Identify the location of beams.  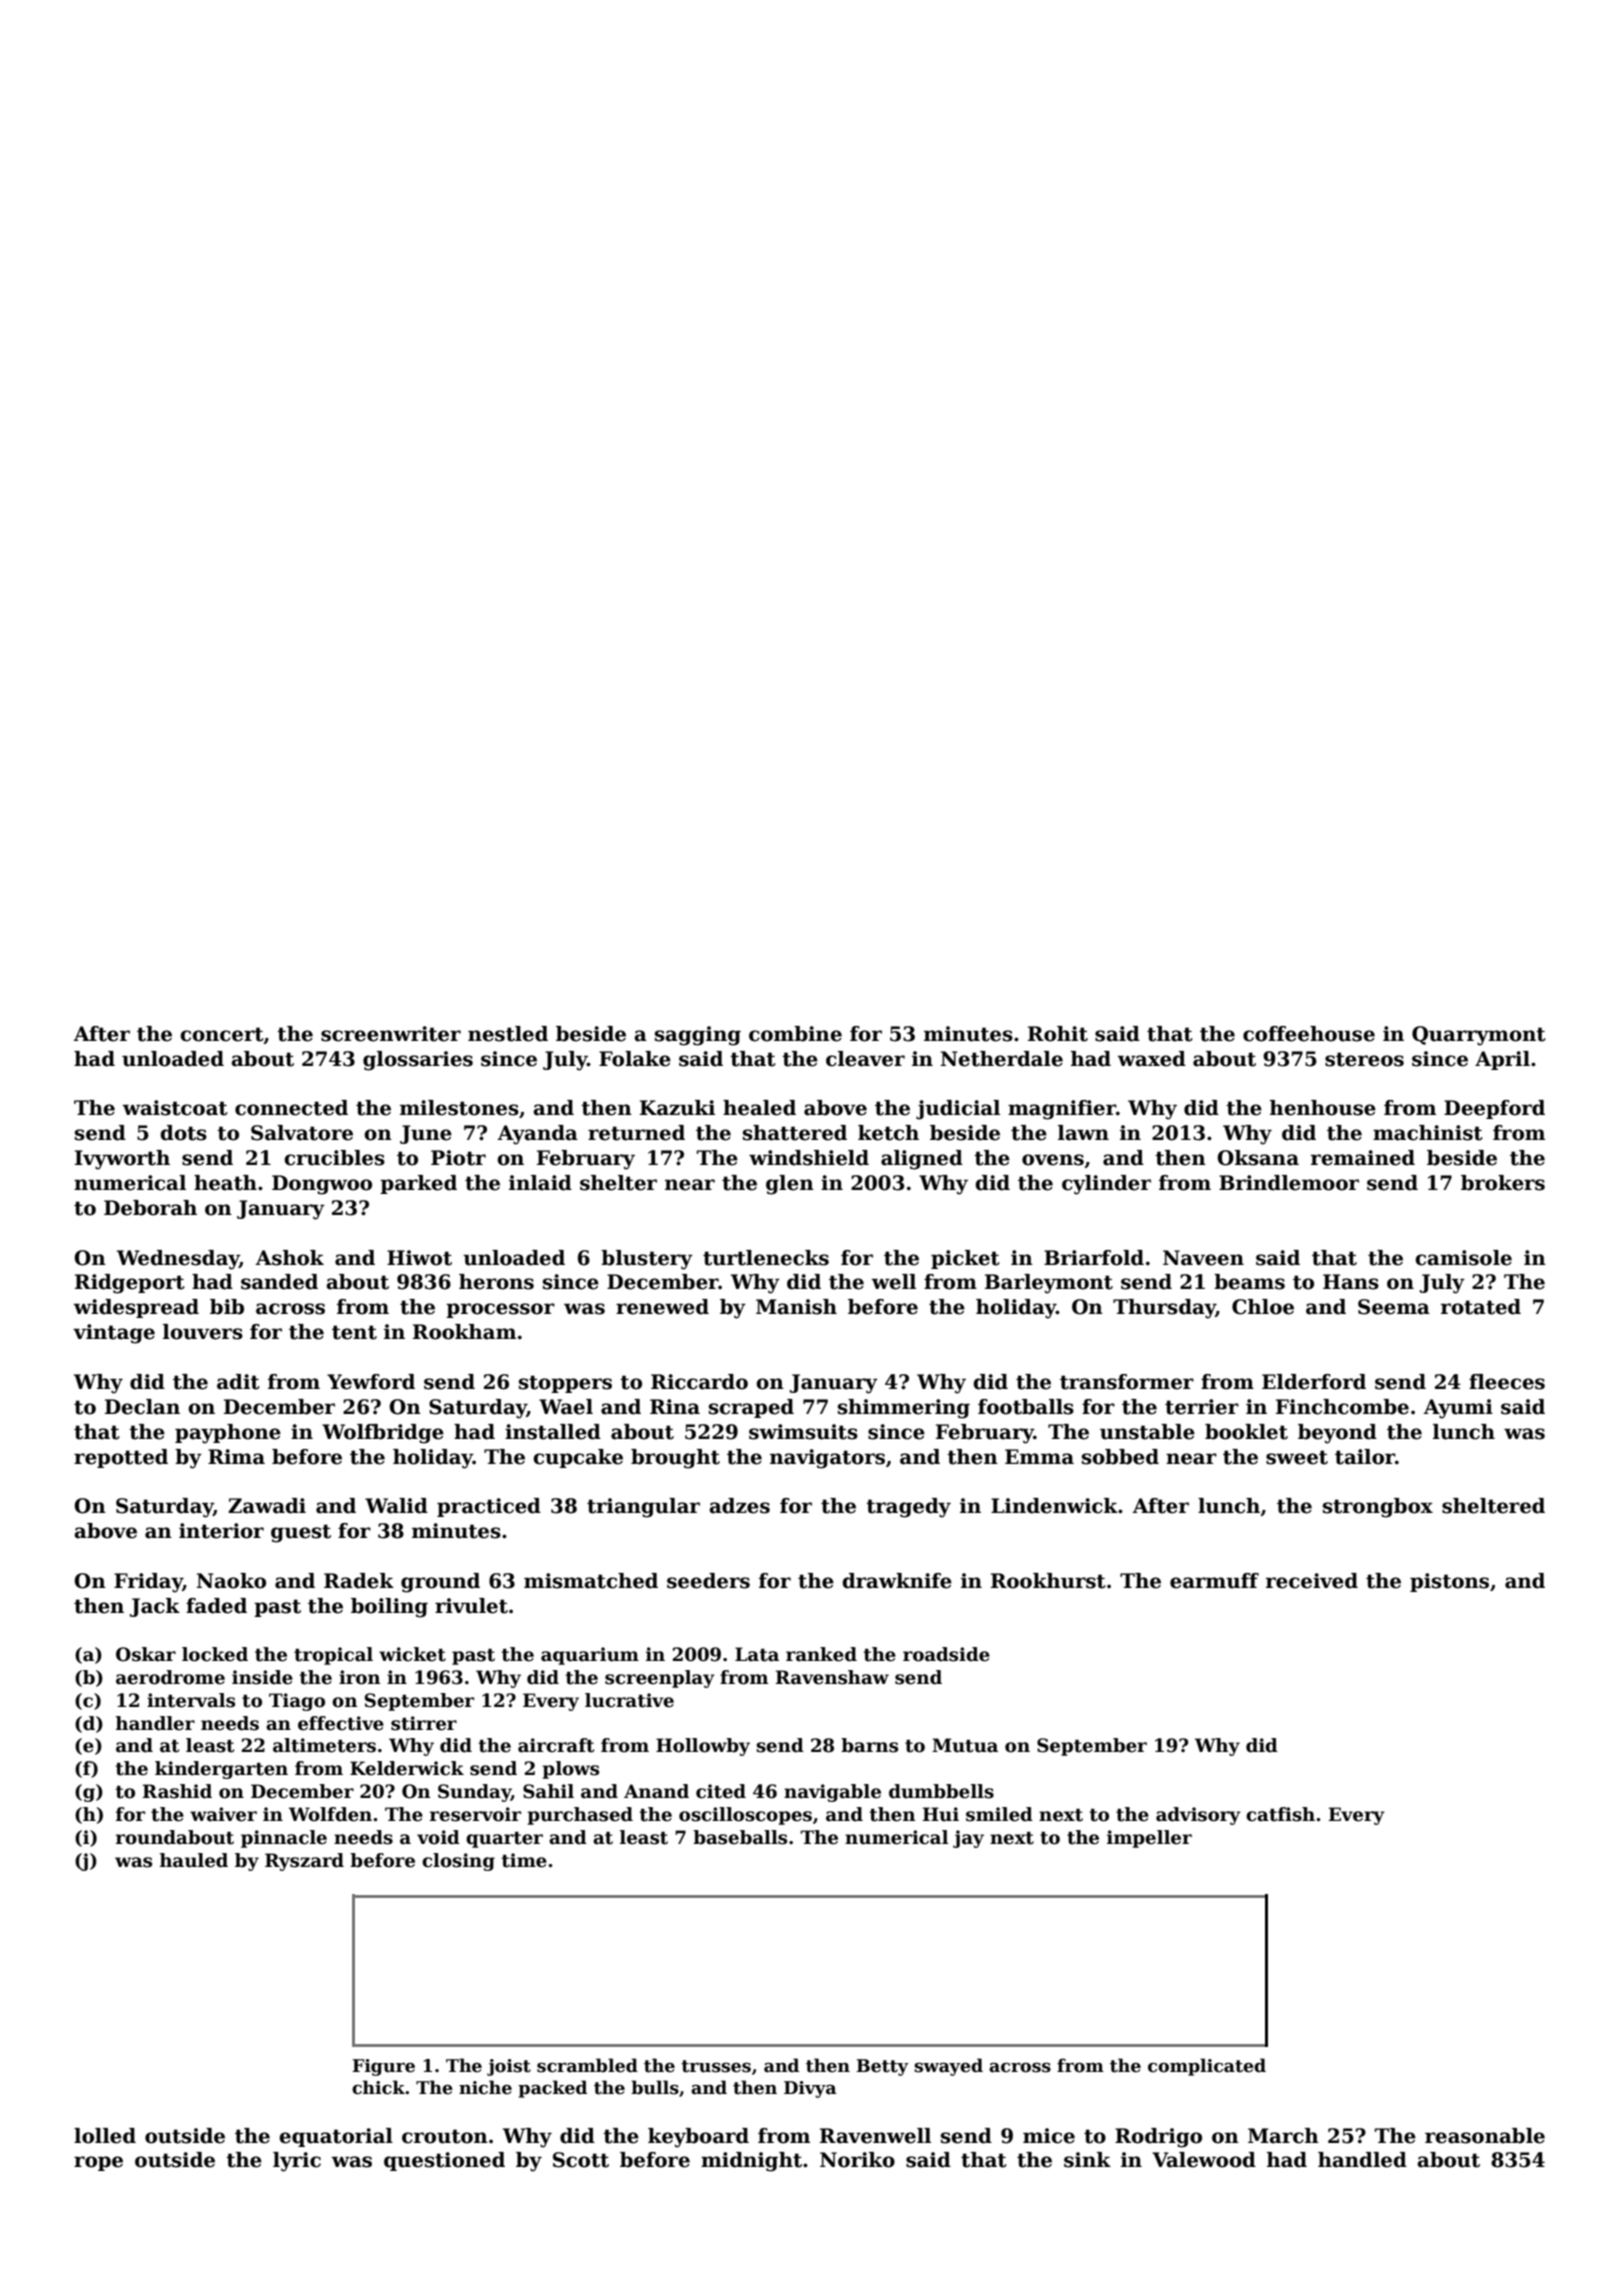
(1249, 1282).
